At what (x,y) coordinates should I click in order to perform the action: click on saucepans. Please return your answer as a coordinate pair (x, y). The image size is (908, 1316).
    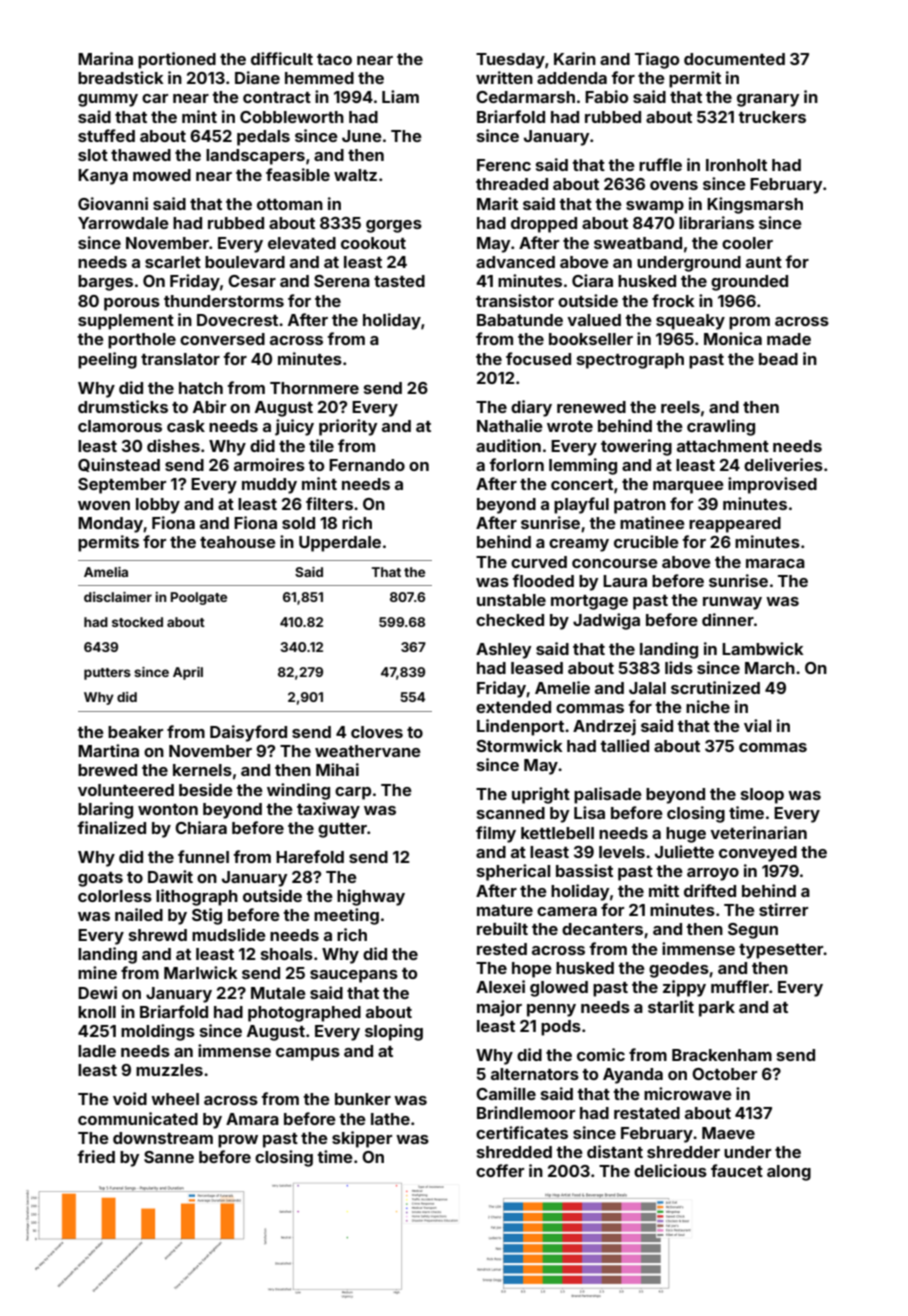
    Looking at the image, I should click on (354, 976).
